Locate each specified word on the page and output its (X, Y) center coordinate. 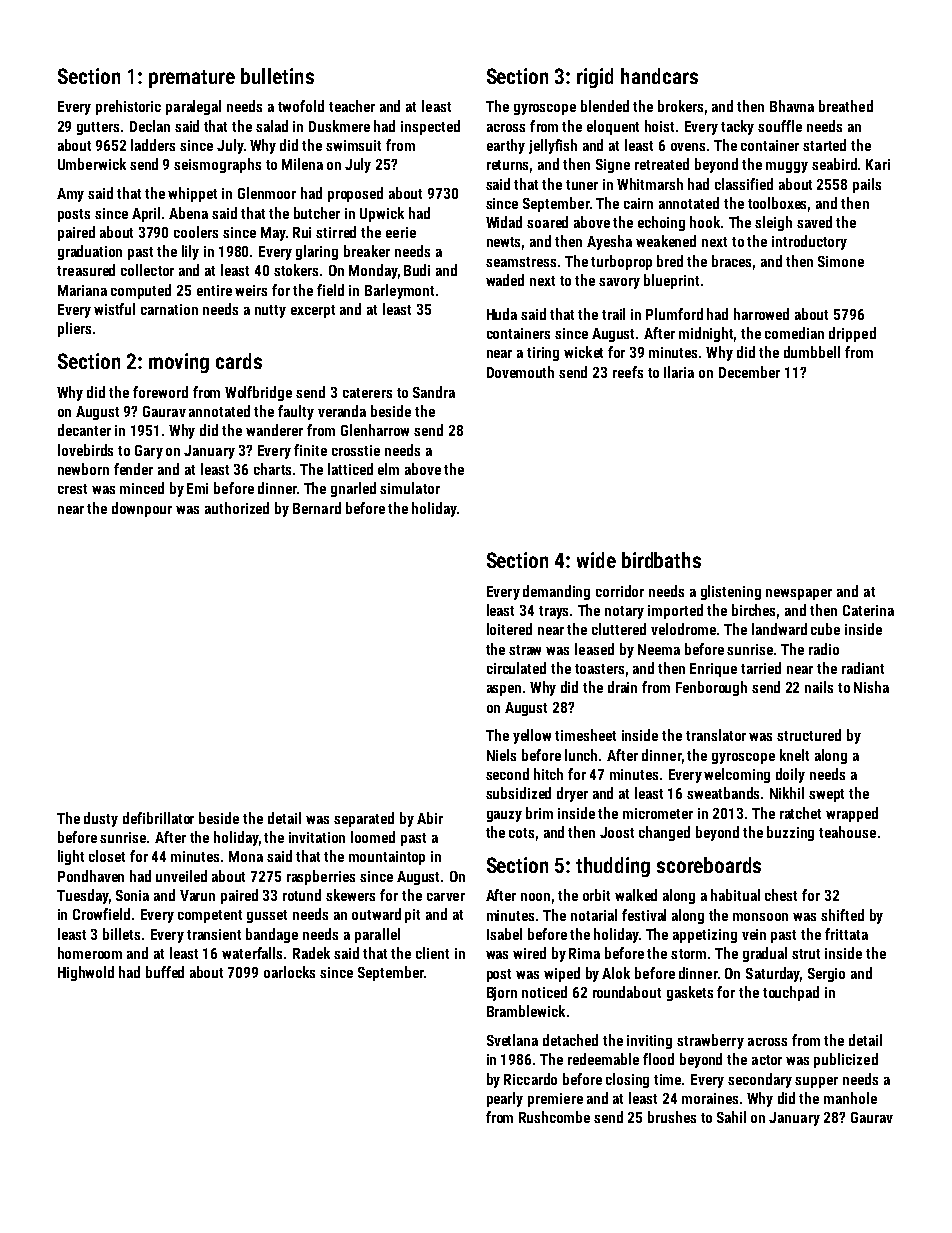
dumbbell (812, 352)
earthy (506, 146)
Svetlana (512, 1040)
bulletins (277, 76)
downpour (142, 509)
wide (596, 560)
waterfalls (253, 953)
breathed (846, 106)
